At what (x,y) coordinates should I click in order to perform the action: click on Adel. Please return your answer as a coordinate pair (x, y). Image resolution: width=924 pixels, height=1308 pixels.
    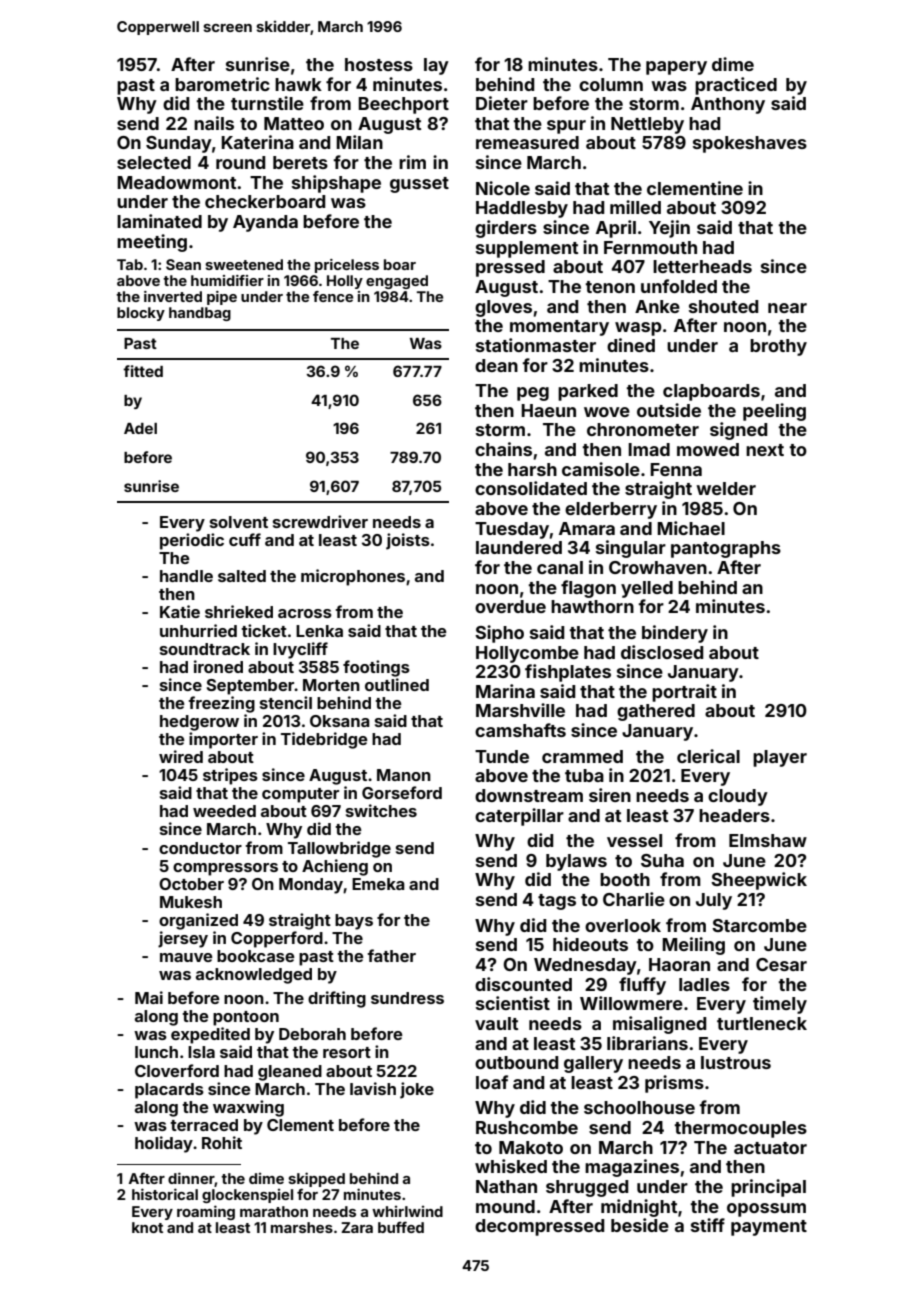
    Looking at the image, I should click on (140, 428).
